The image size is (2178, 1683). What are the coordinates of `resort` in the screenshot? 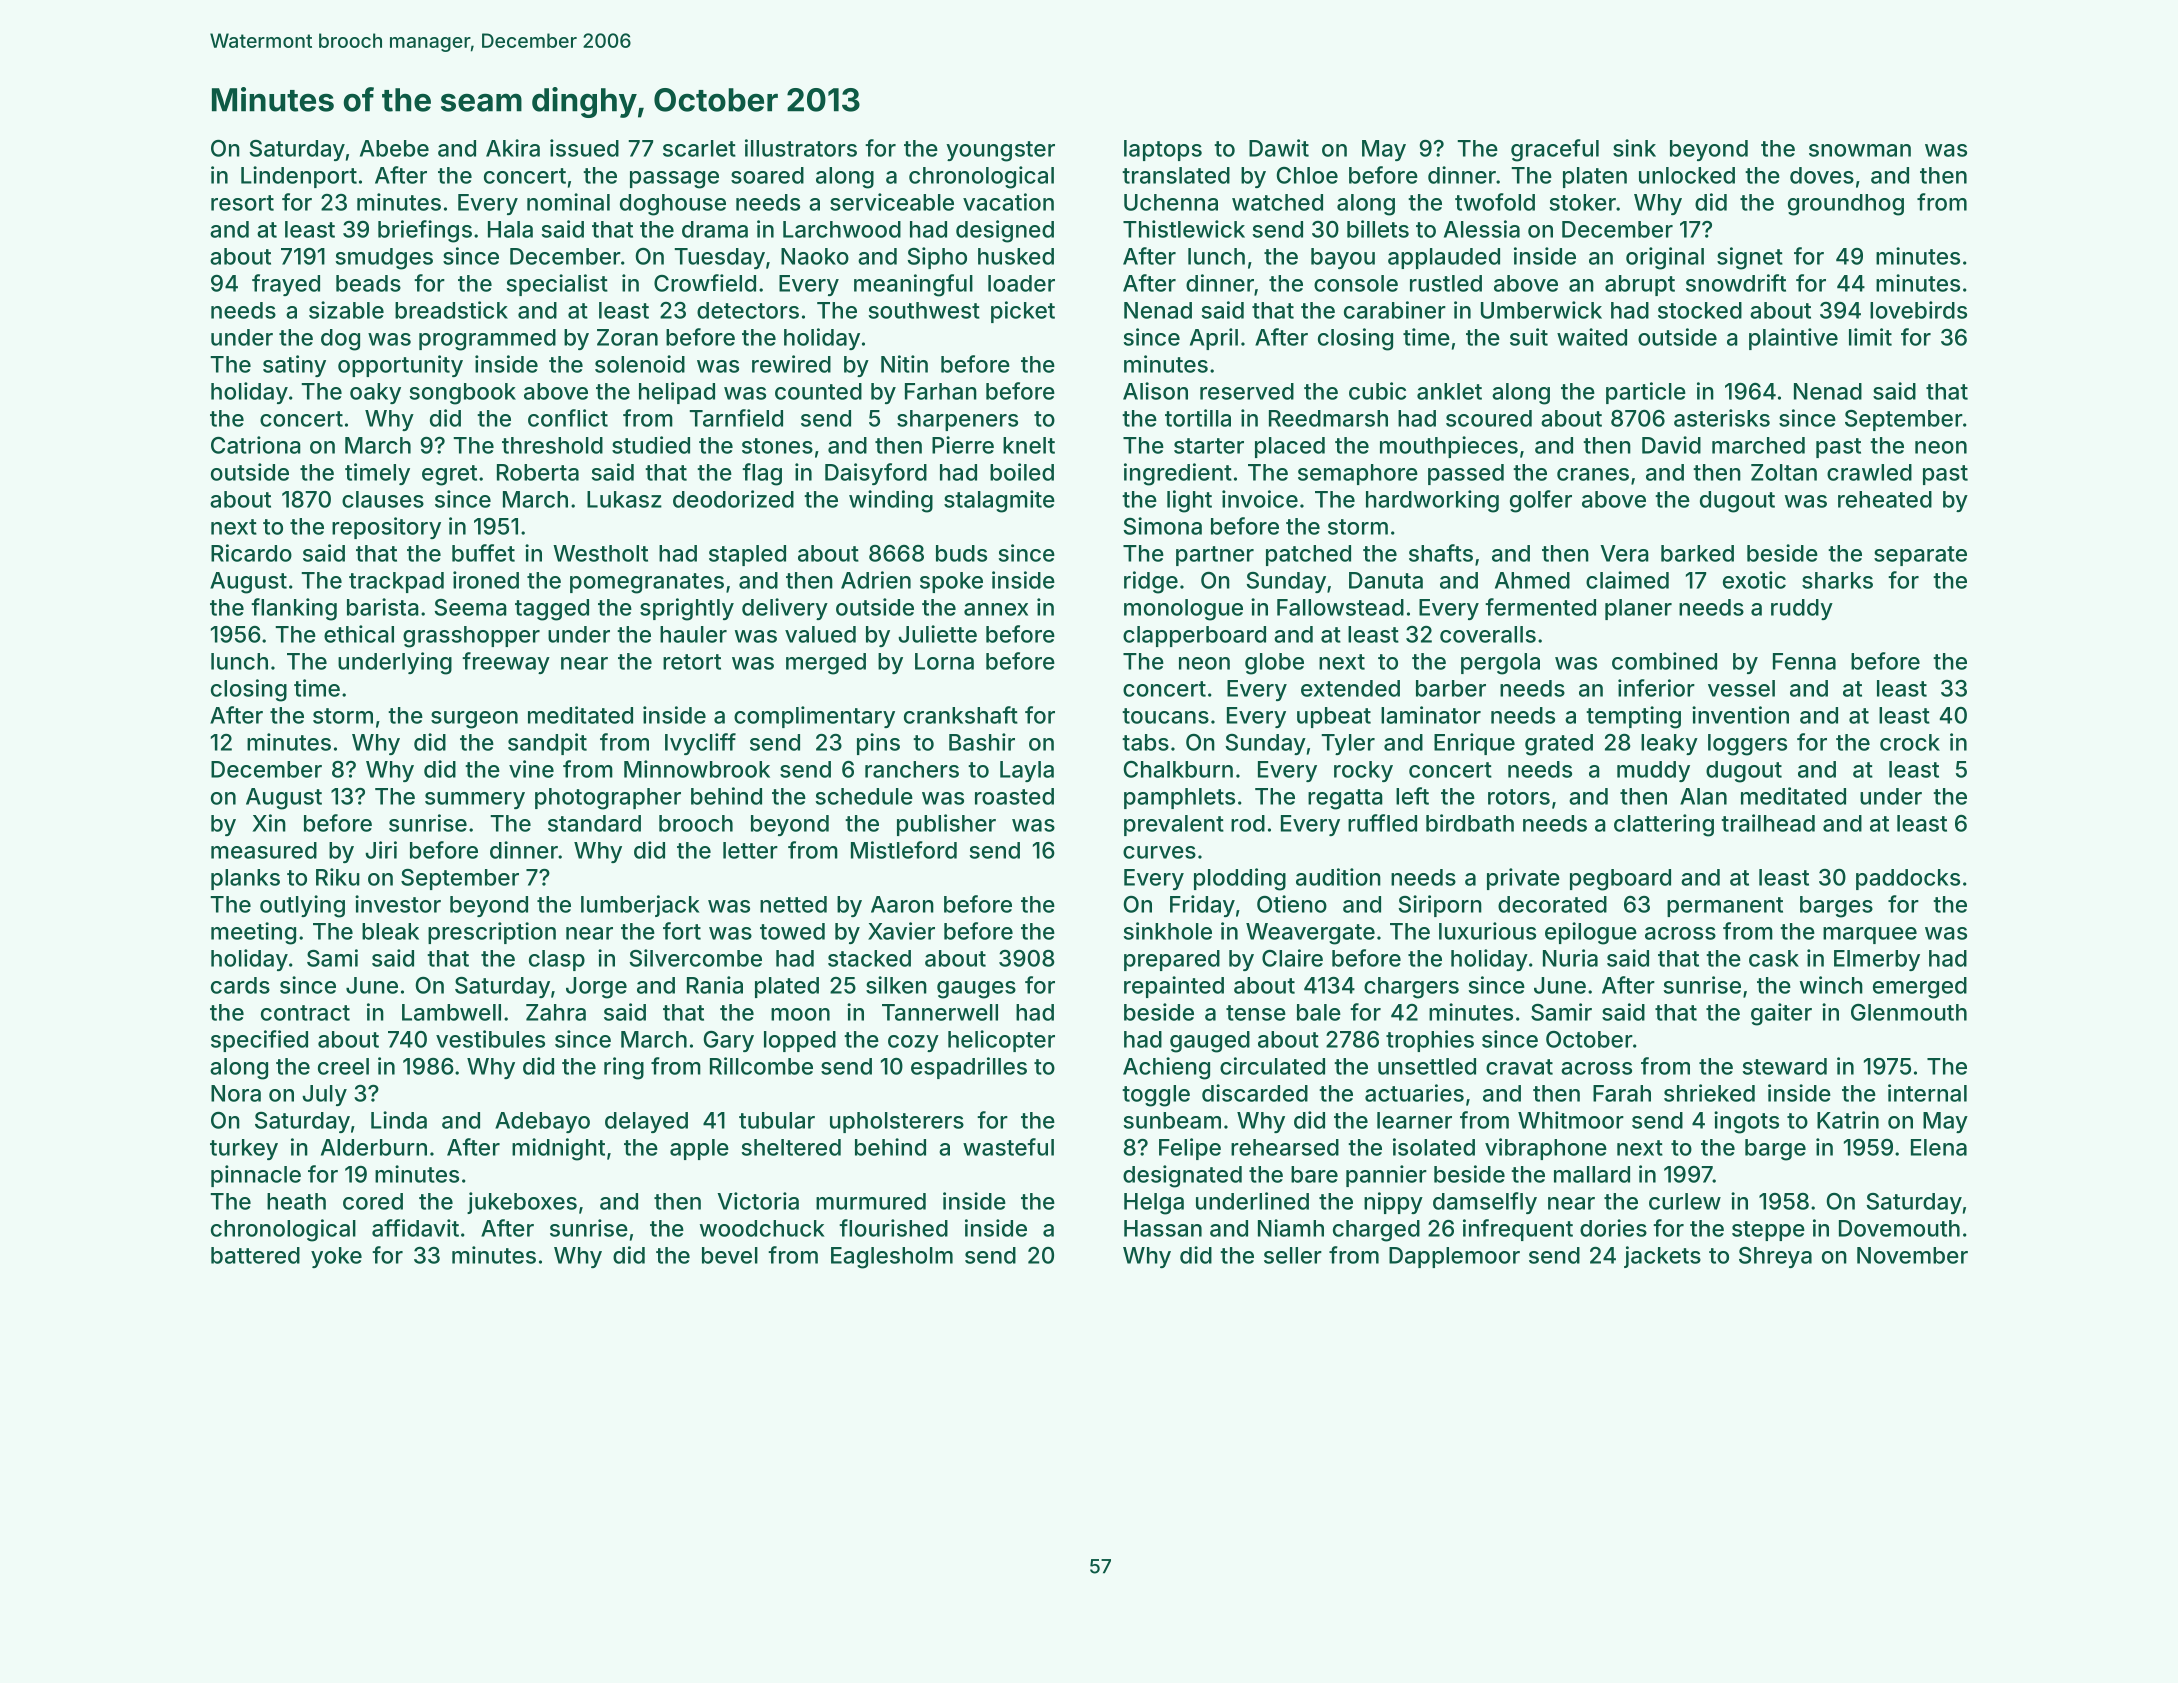 It's located at (242, 203).
